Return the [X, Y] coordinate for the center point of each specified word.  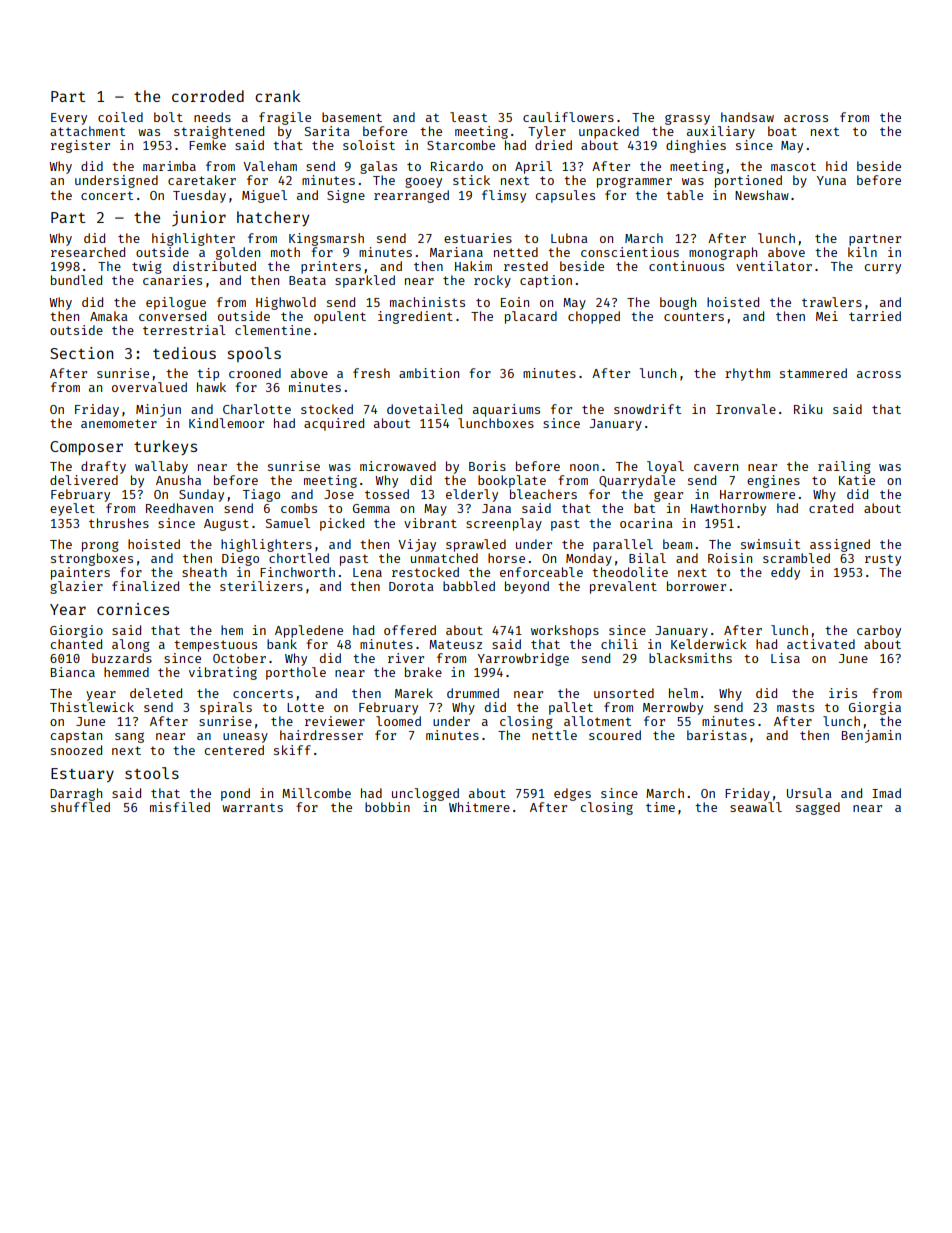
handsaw [747, 117]
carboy [879, 631]
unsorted [624, 693]
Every [69, 119]
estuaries [478, 238]
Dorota [411, 586]
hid [836, 166]
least [468, 117]
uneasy [245, 738]
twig [147, 267]
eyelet [72, 509]
